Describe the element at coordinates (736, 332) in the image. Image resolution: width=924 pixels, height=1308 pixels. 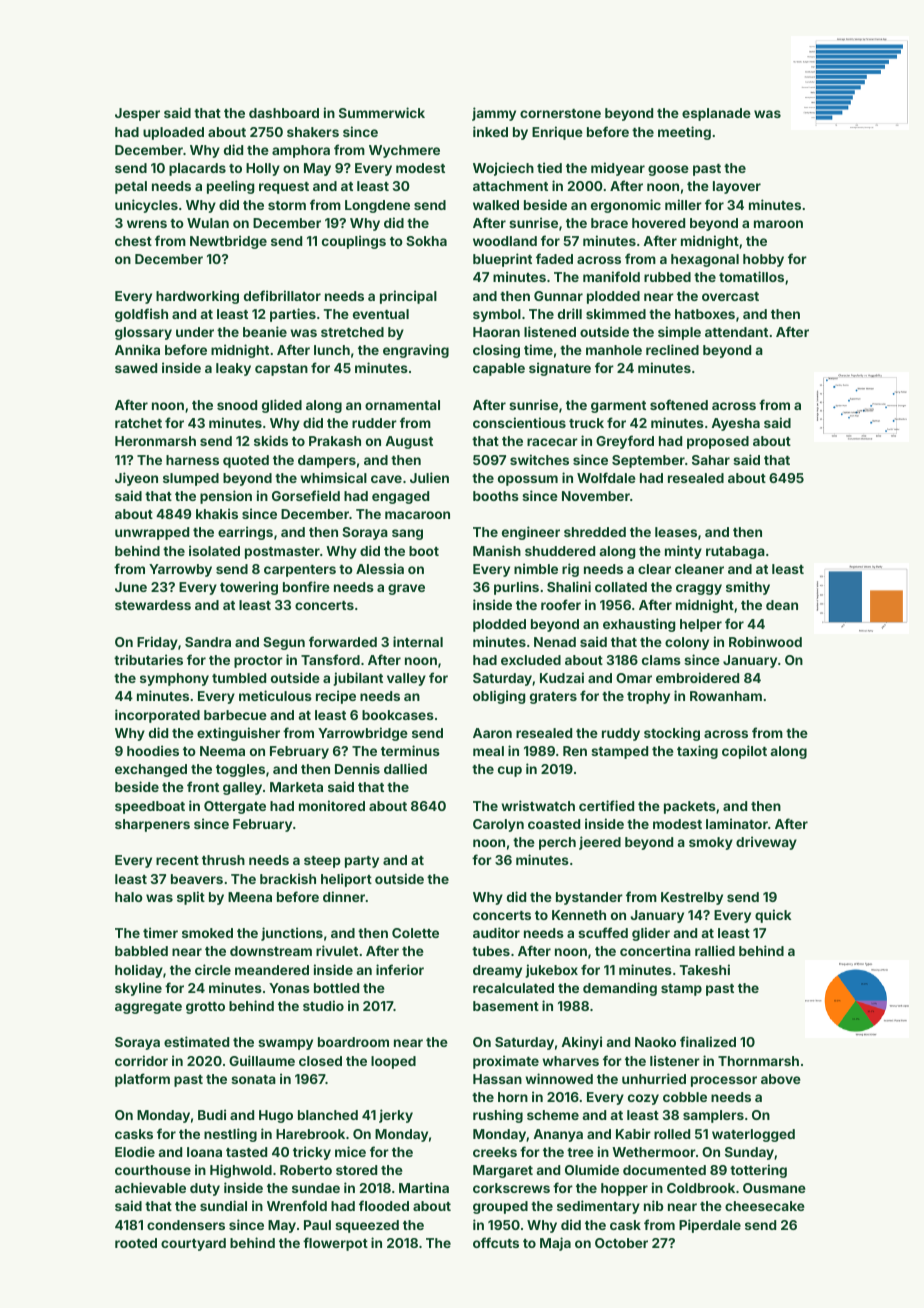
I see `attendant` at that location.
